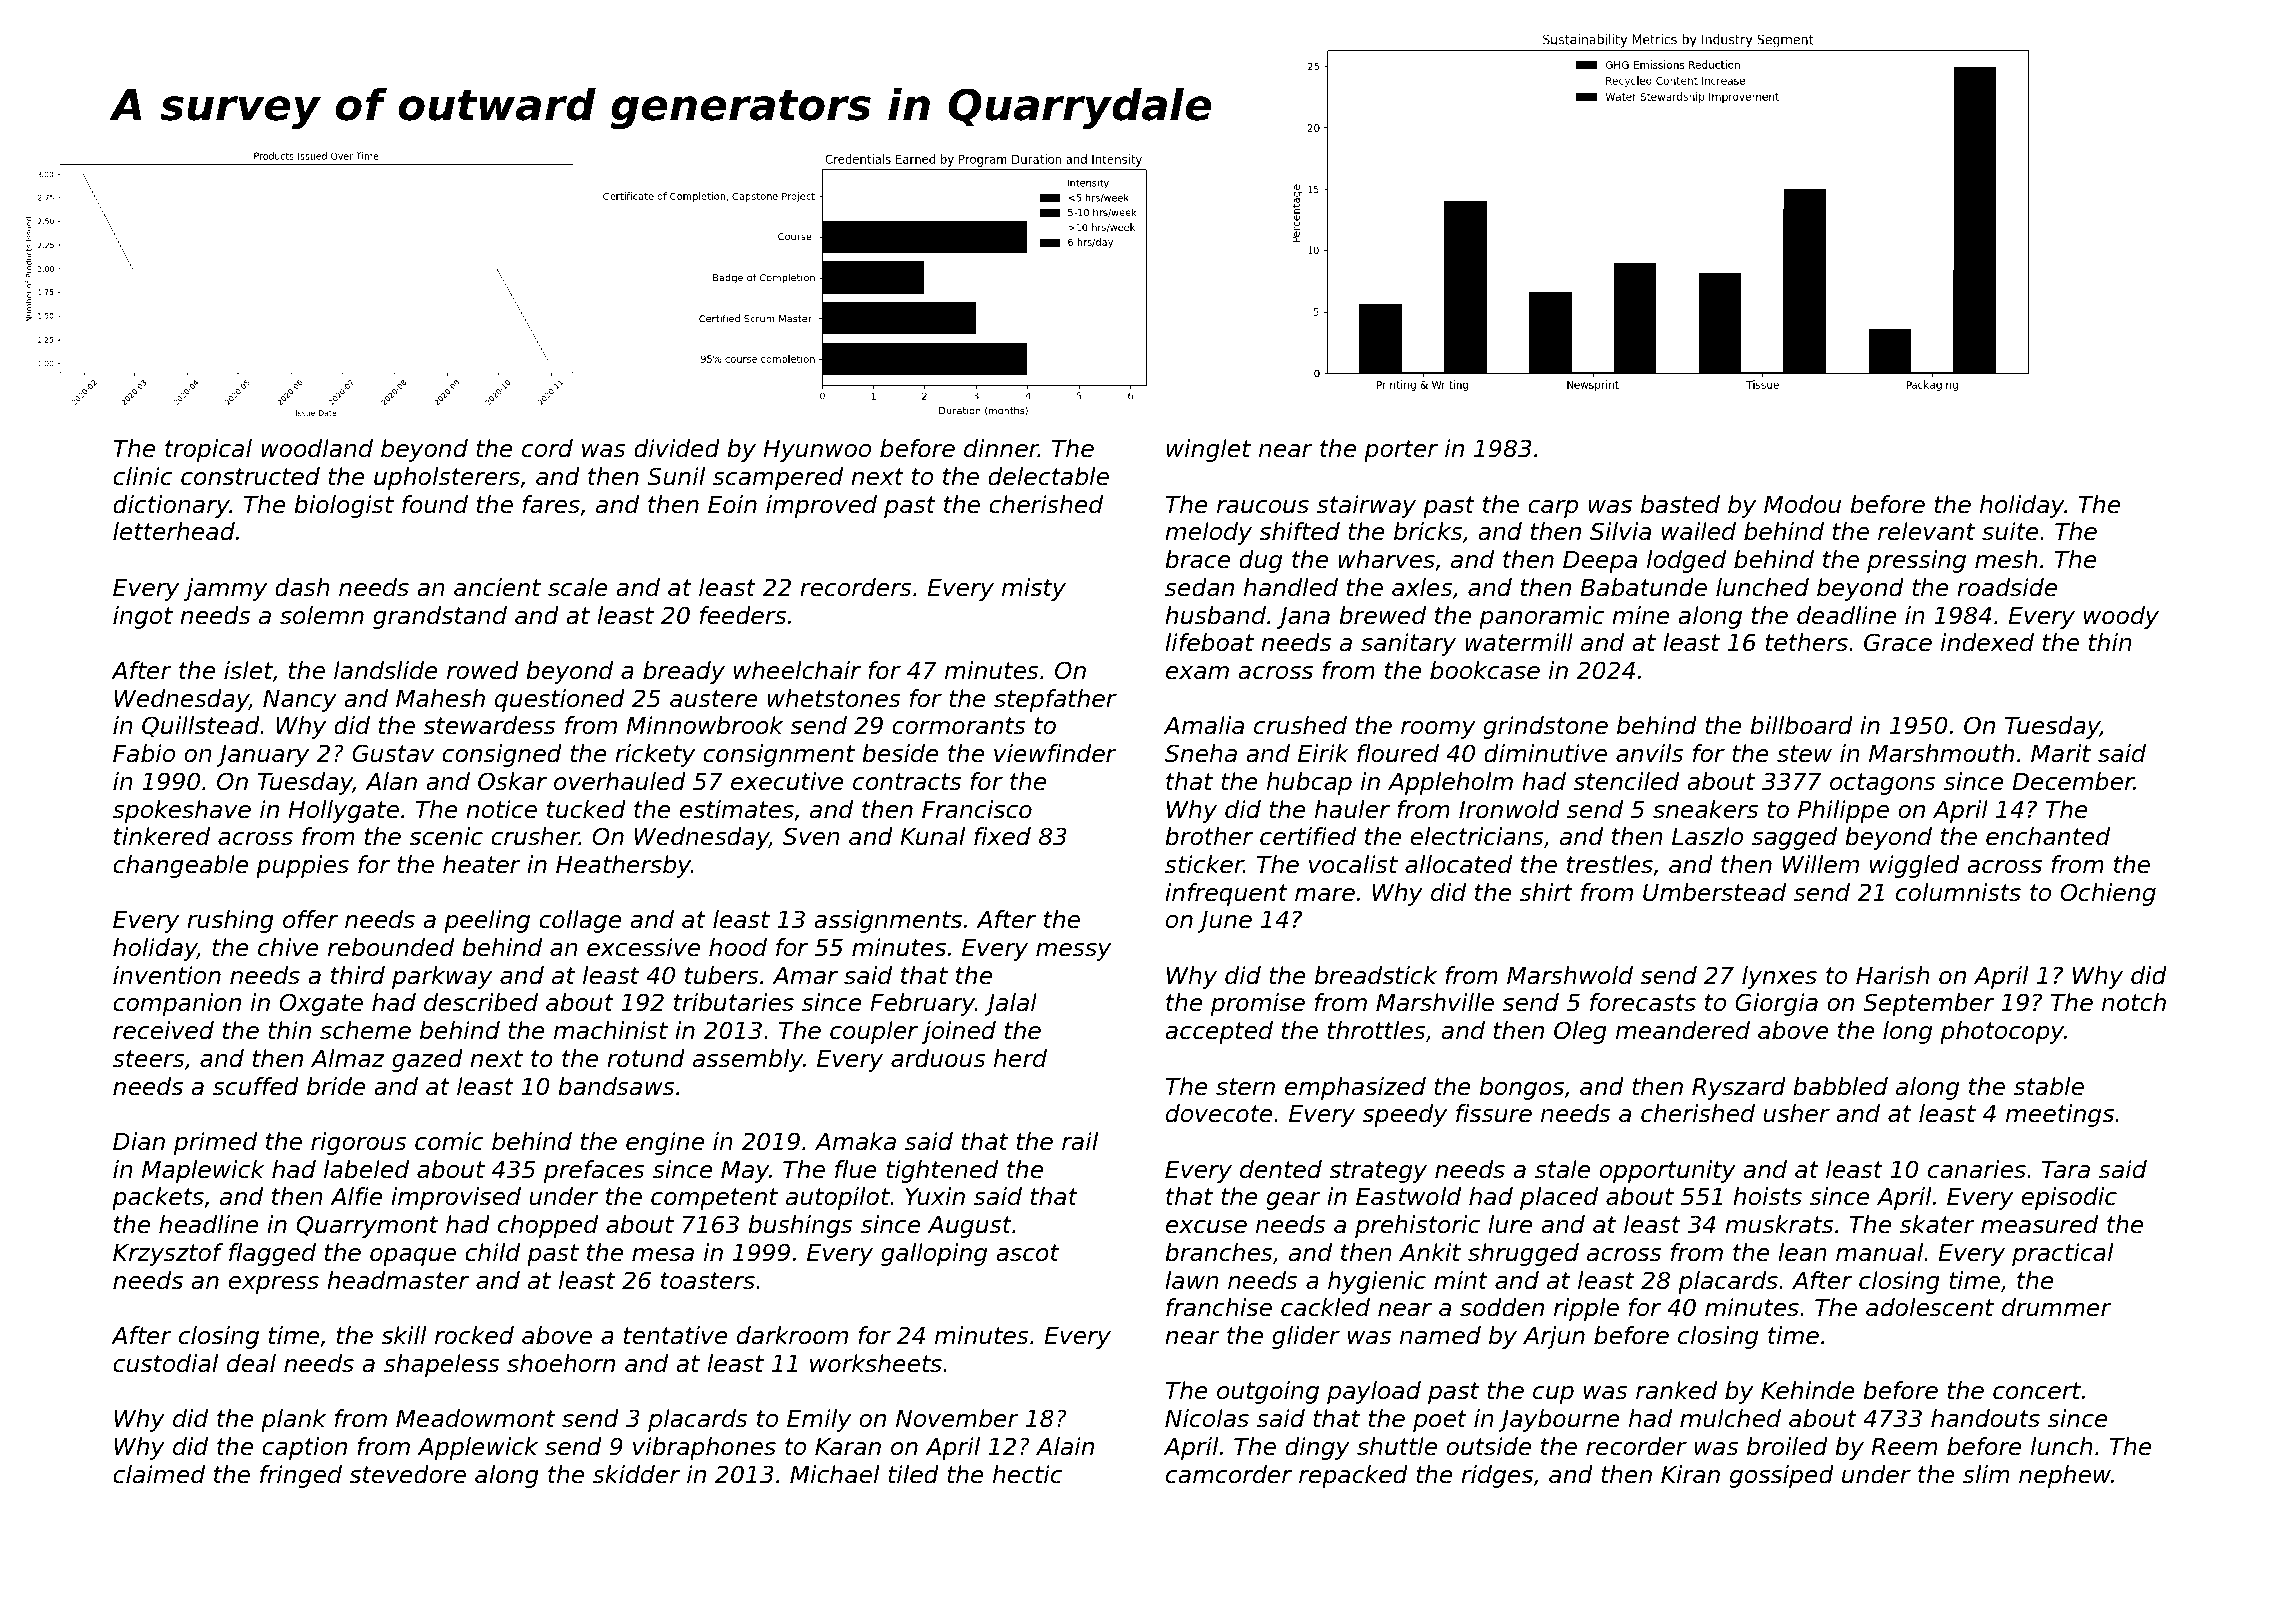  I want to click on winglet, so click(1209, 450).
